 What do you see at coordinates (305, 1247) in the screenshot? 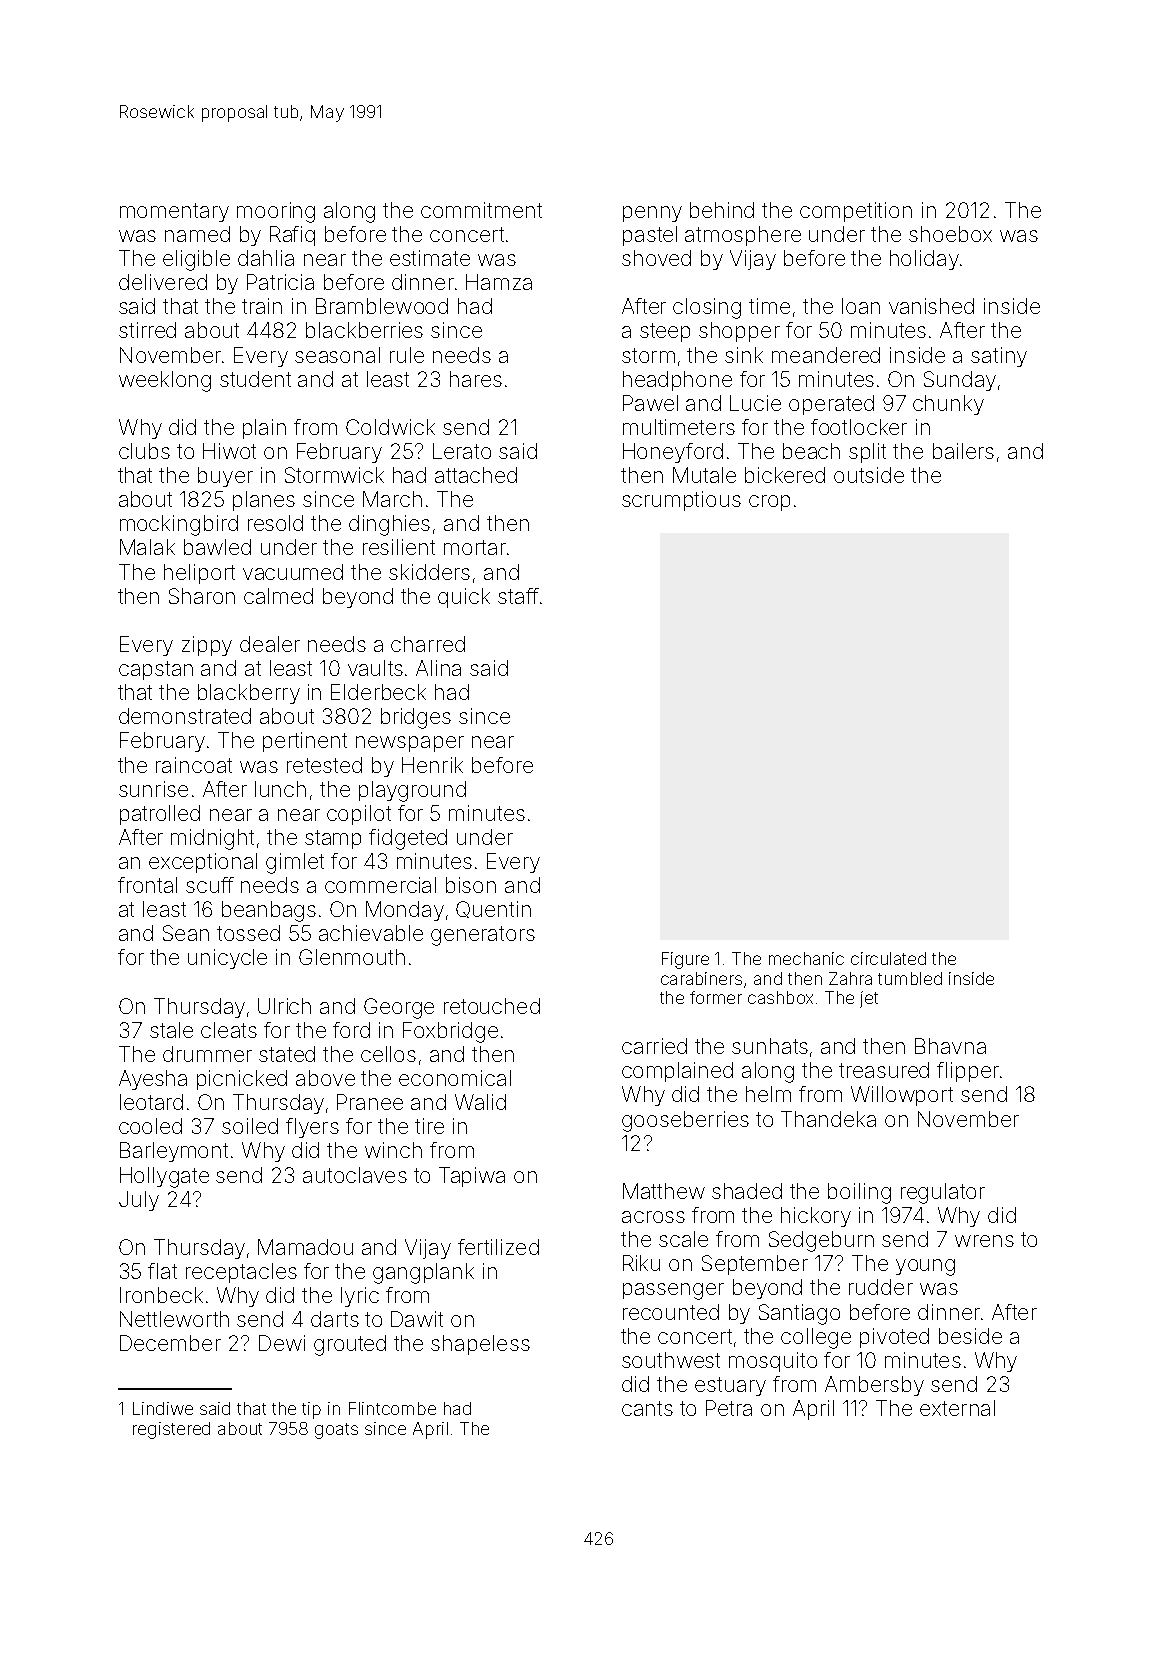
I see `Mamadou` at bounding box center [305, 1247].
